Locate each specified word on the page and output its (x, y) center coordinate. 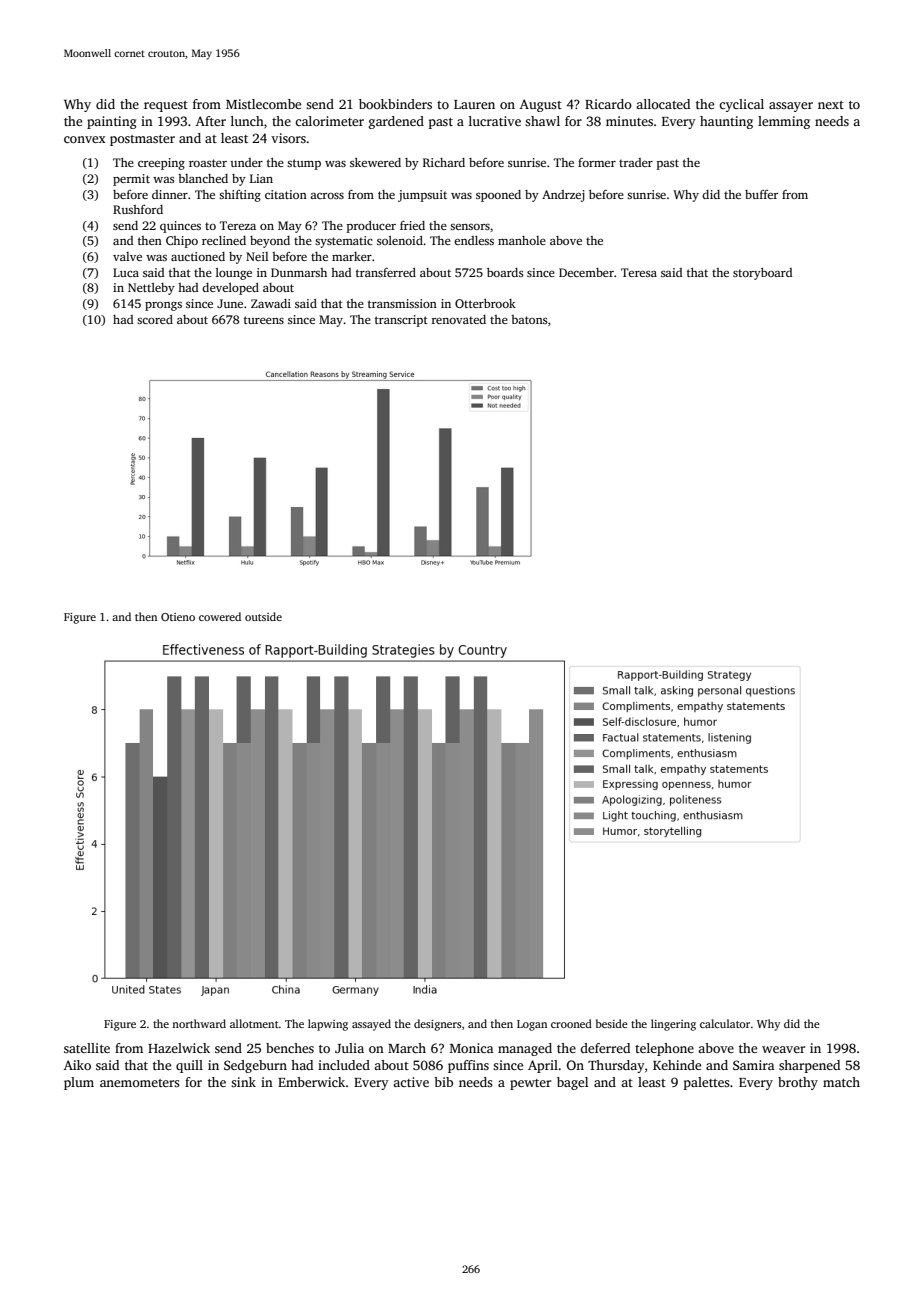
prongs (163, 306)
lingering (673, 1025)
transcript (401, 321)
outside (263, 616)
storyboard (763, 274)
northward (199, 1023)
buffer (761, 194)
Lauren (474, 104)
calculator (725, 1023)
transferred (386, 272)
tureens (264, 320)
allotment (254, 1023)
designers (438, 1025)
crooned (571, 1023)
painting (112, 122)
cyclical (741, 105)
